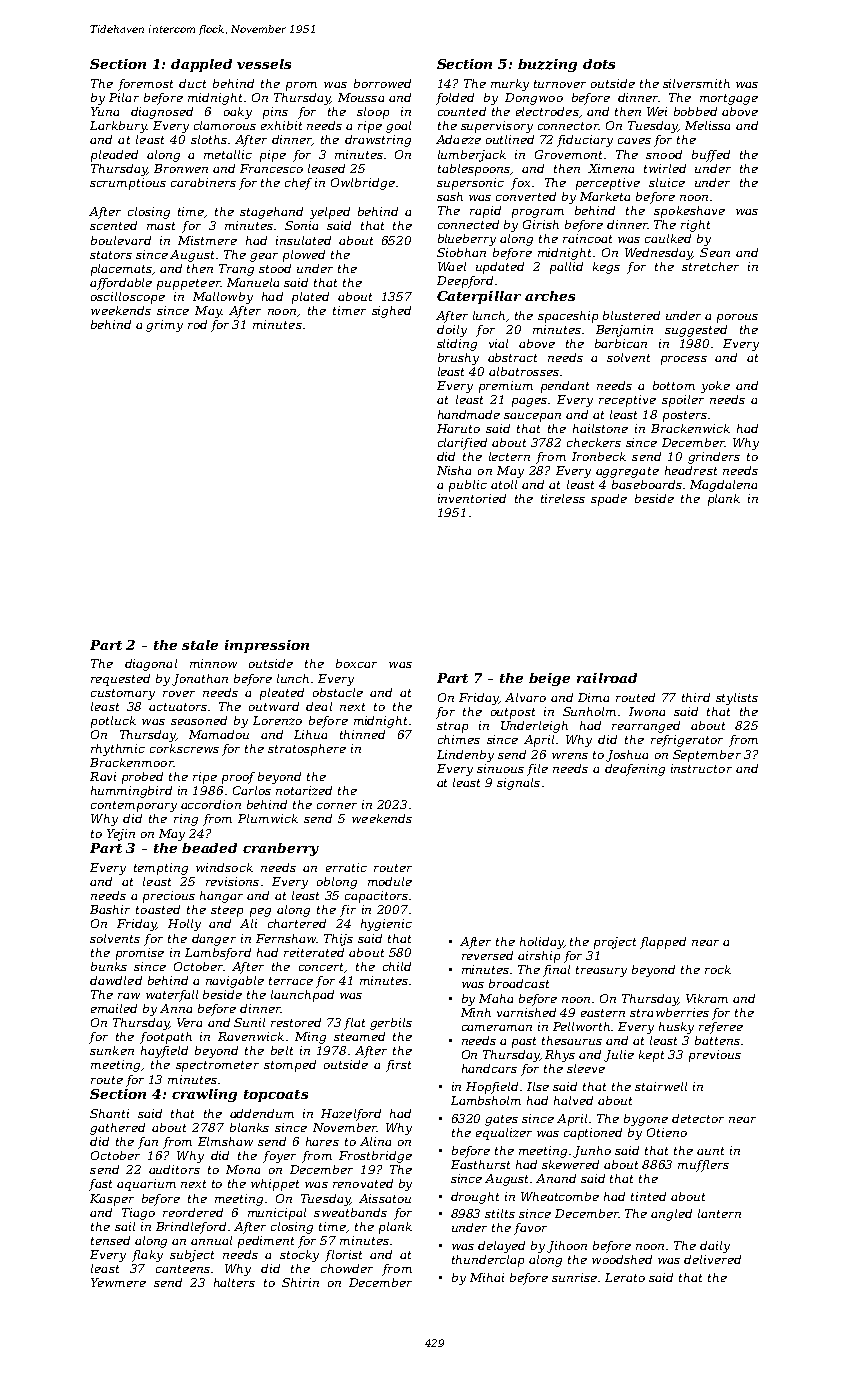  I want to click on grimy, so click(164, 326).
